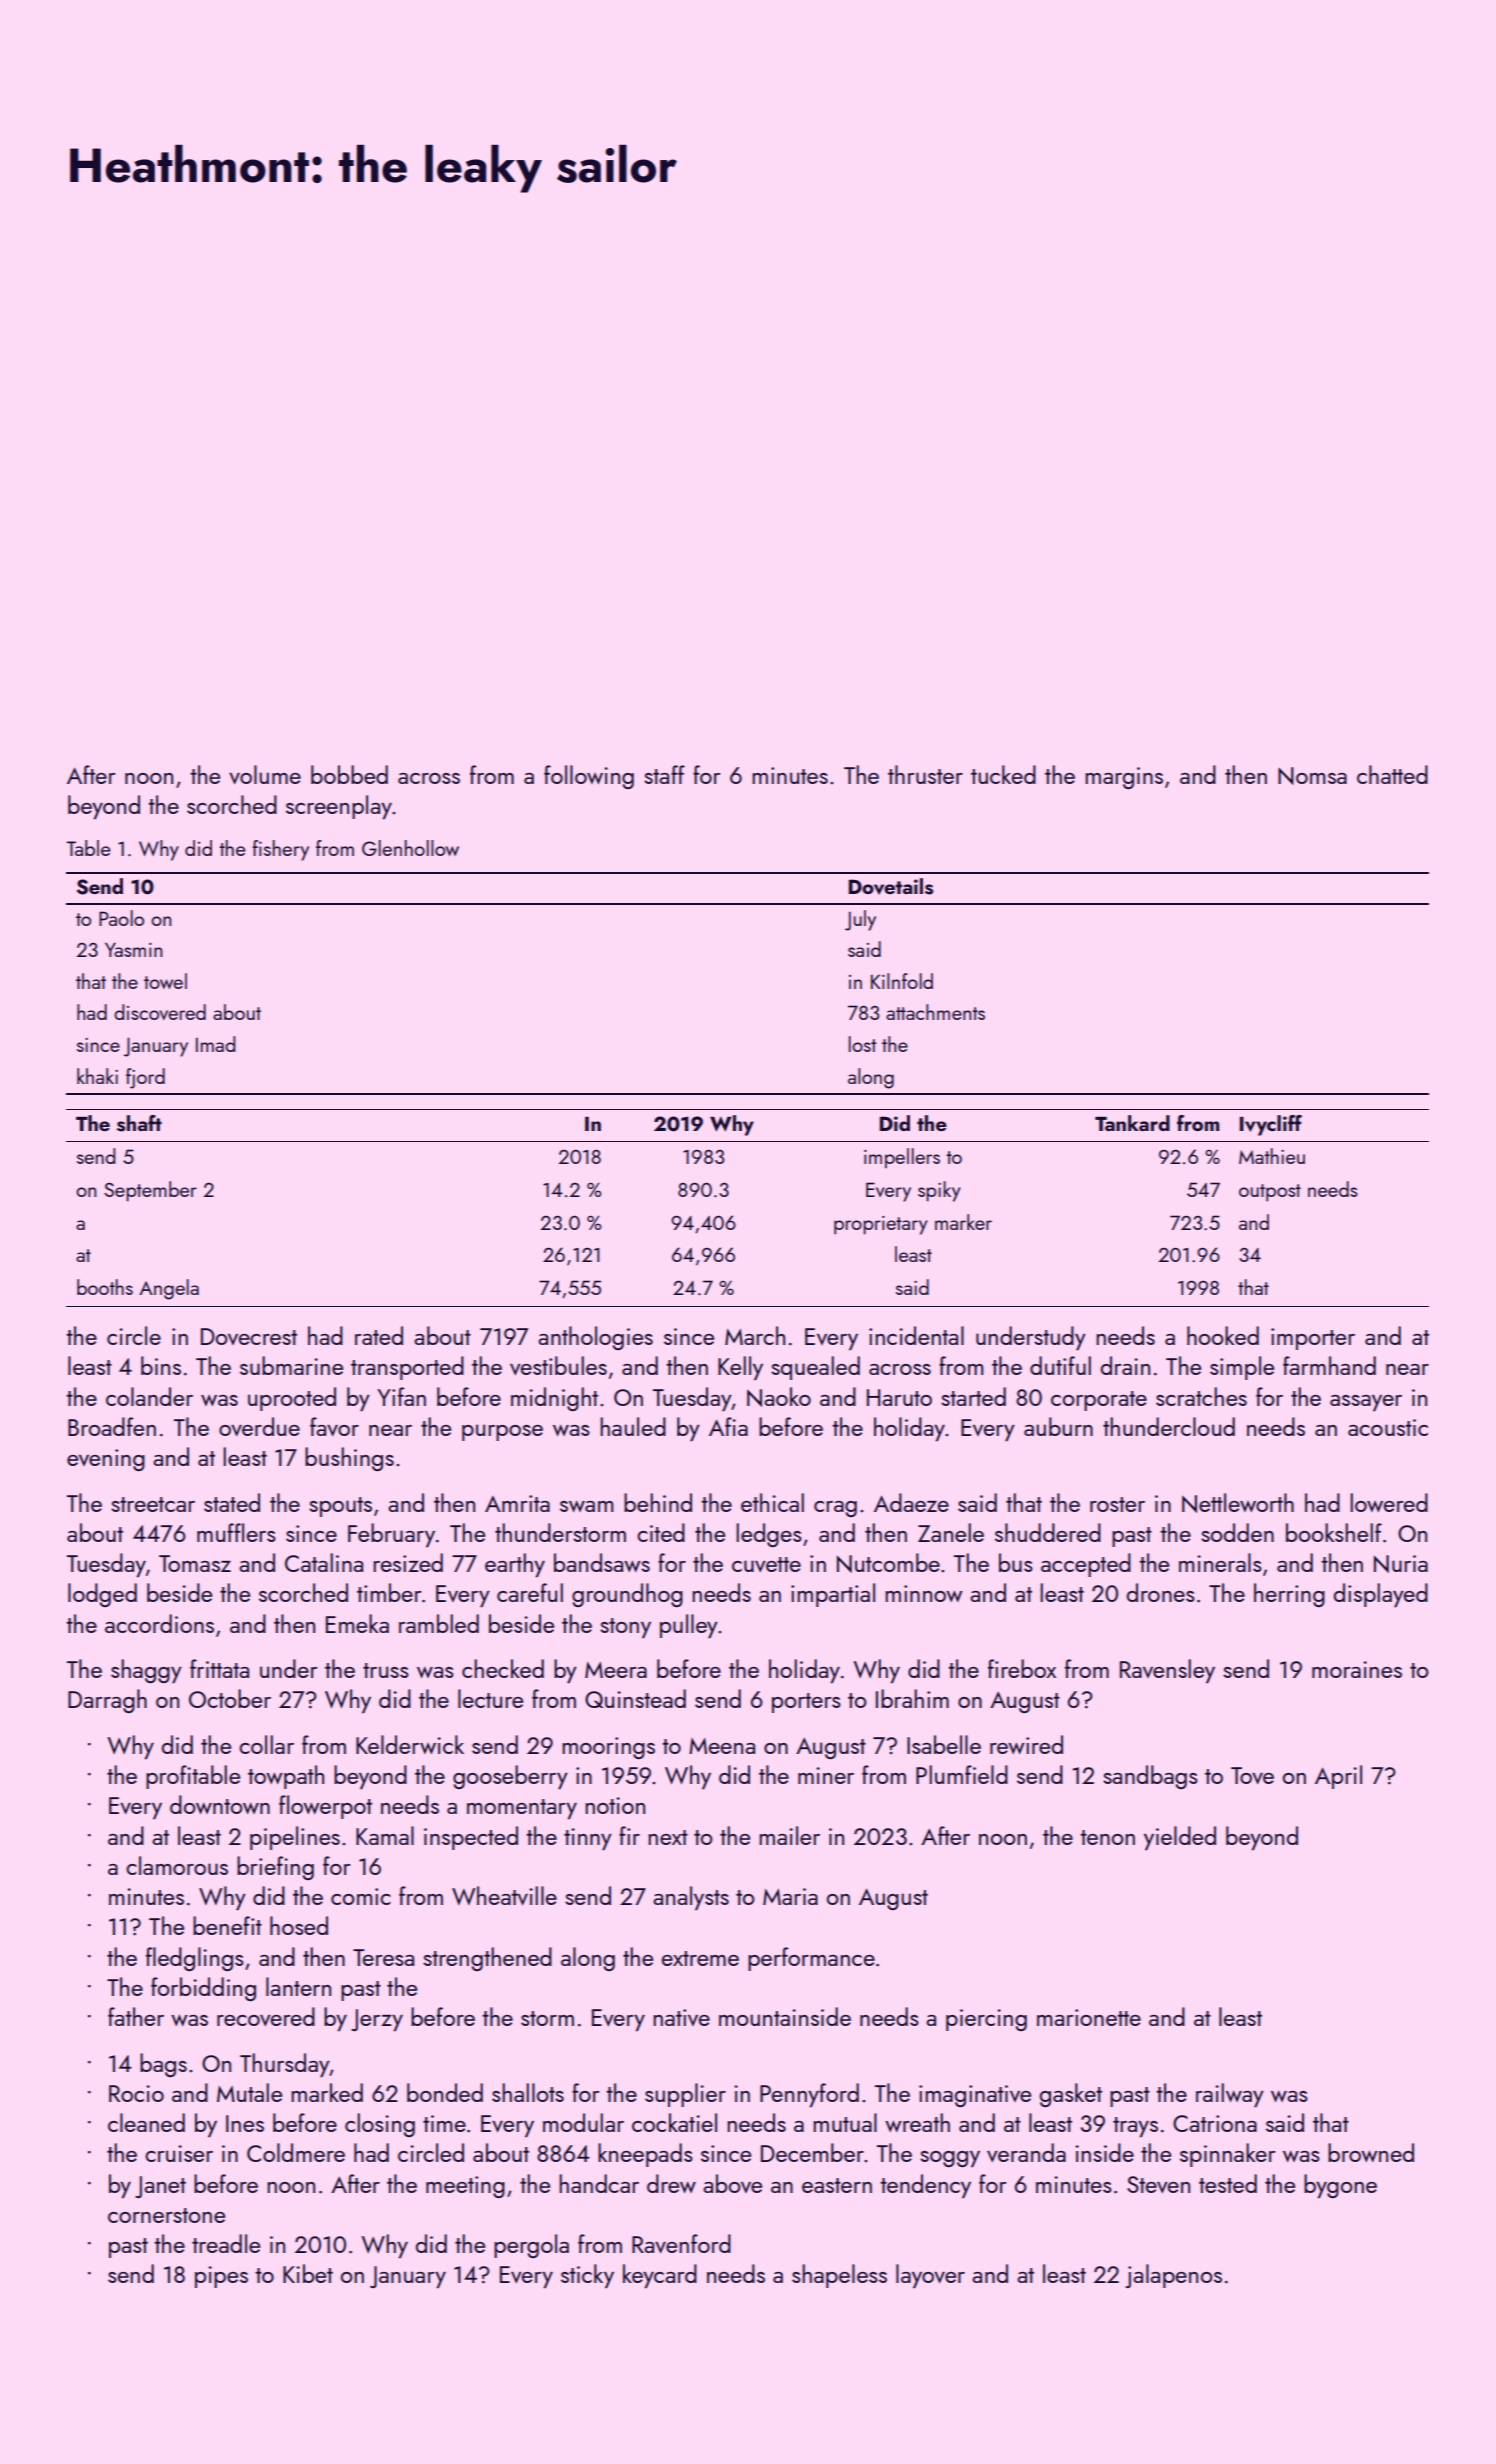 The image size is (1496, 2464). Describe the element at coordinates (881, 1225) in the screenshot. I see `proprietary` at that location.
